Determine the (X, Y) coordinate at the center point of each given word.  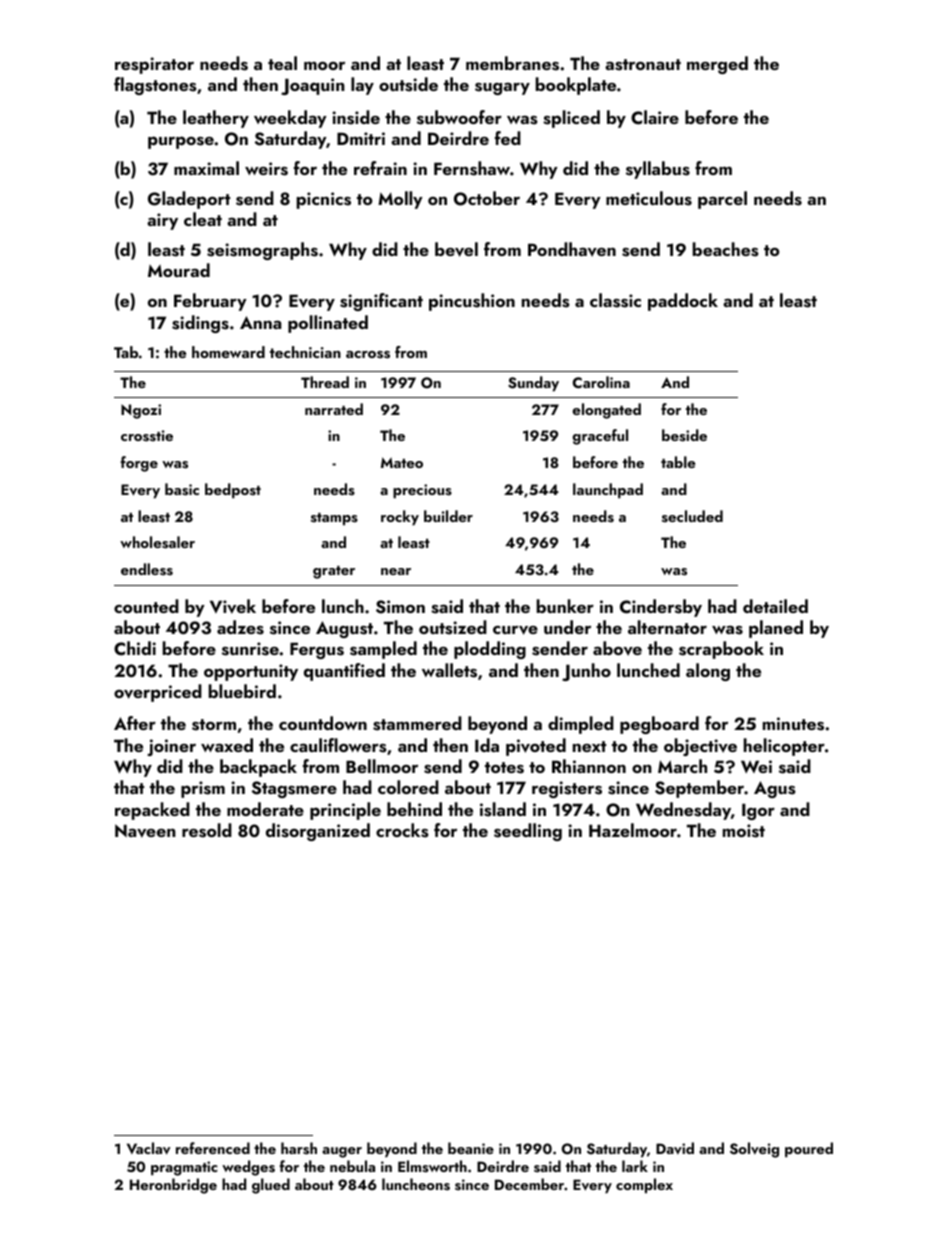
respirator (154, 65)
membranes (512, 63)
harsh (299, 1148)
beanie (471, 1148)
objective (700, 747)
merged (717, 65)
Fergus (317, 650)
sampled (383, 650)
